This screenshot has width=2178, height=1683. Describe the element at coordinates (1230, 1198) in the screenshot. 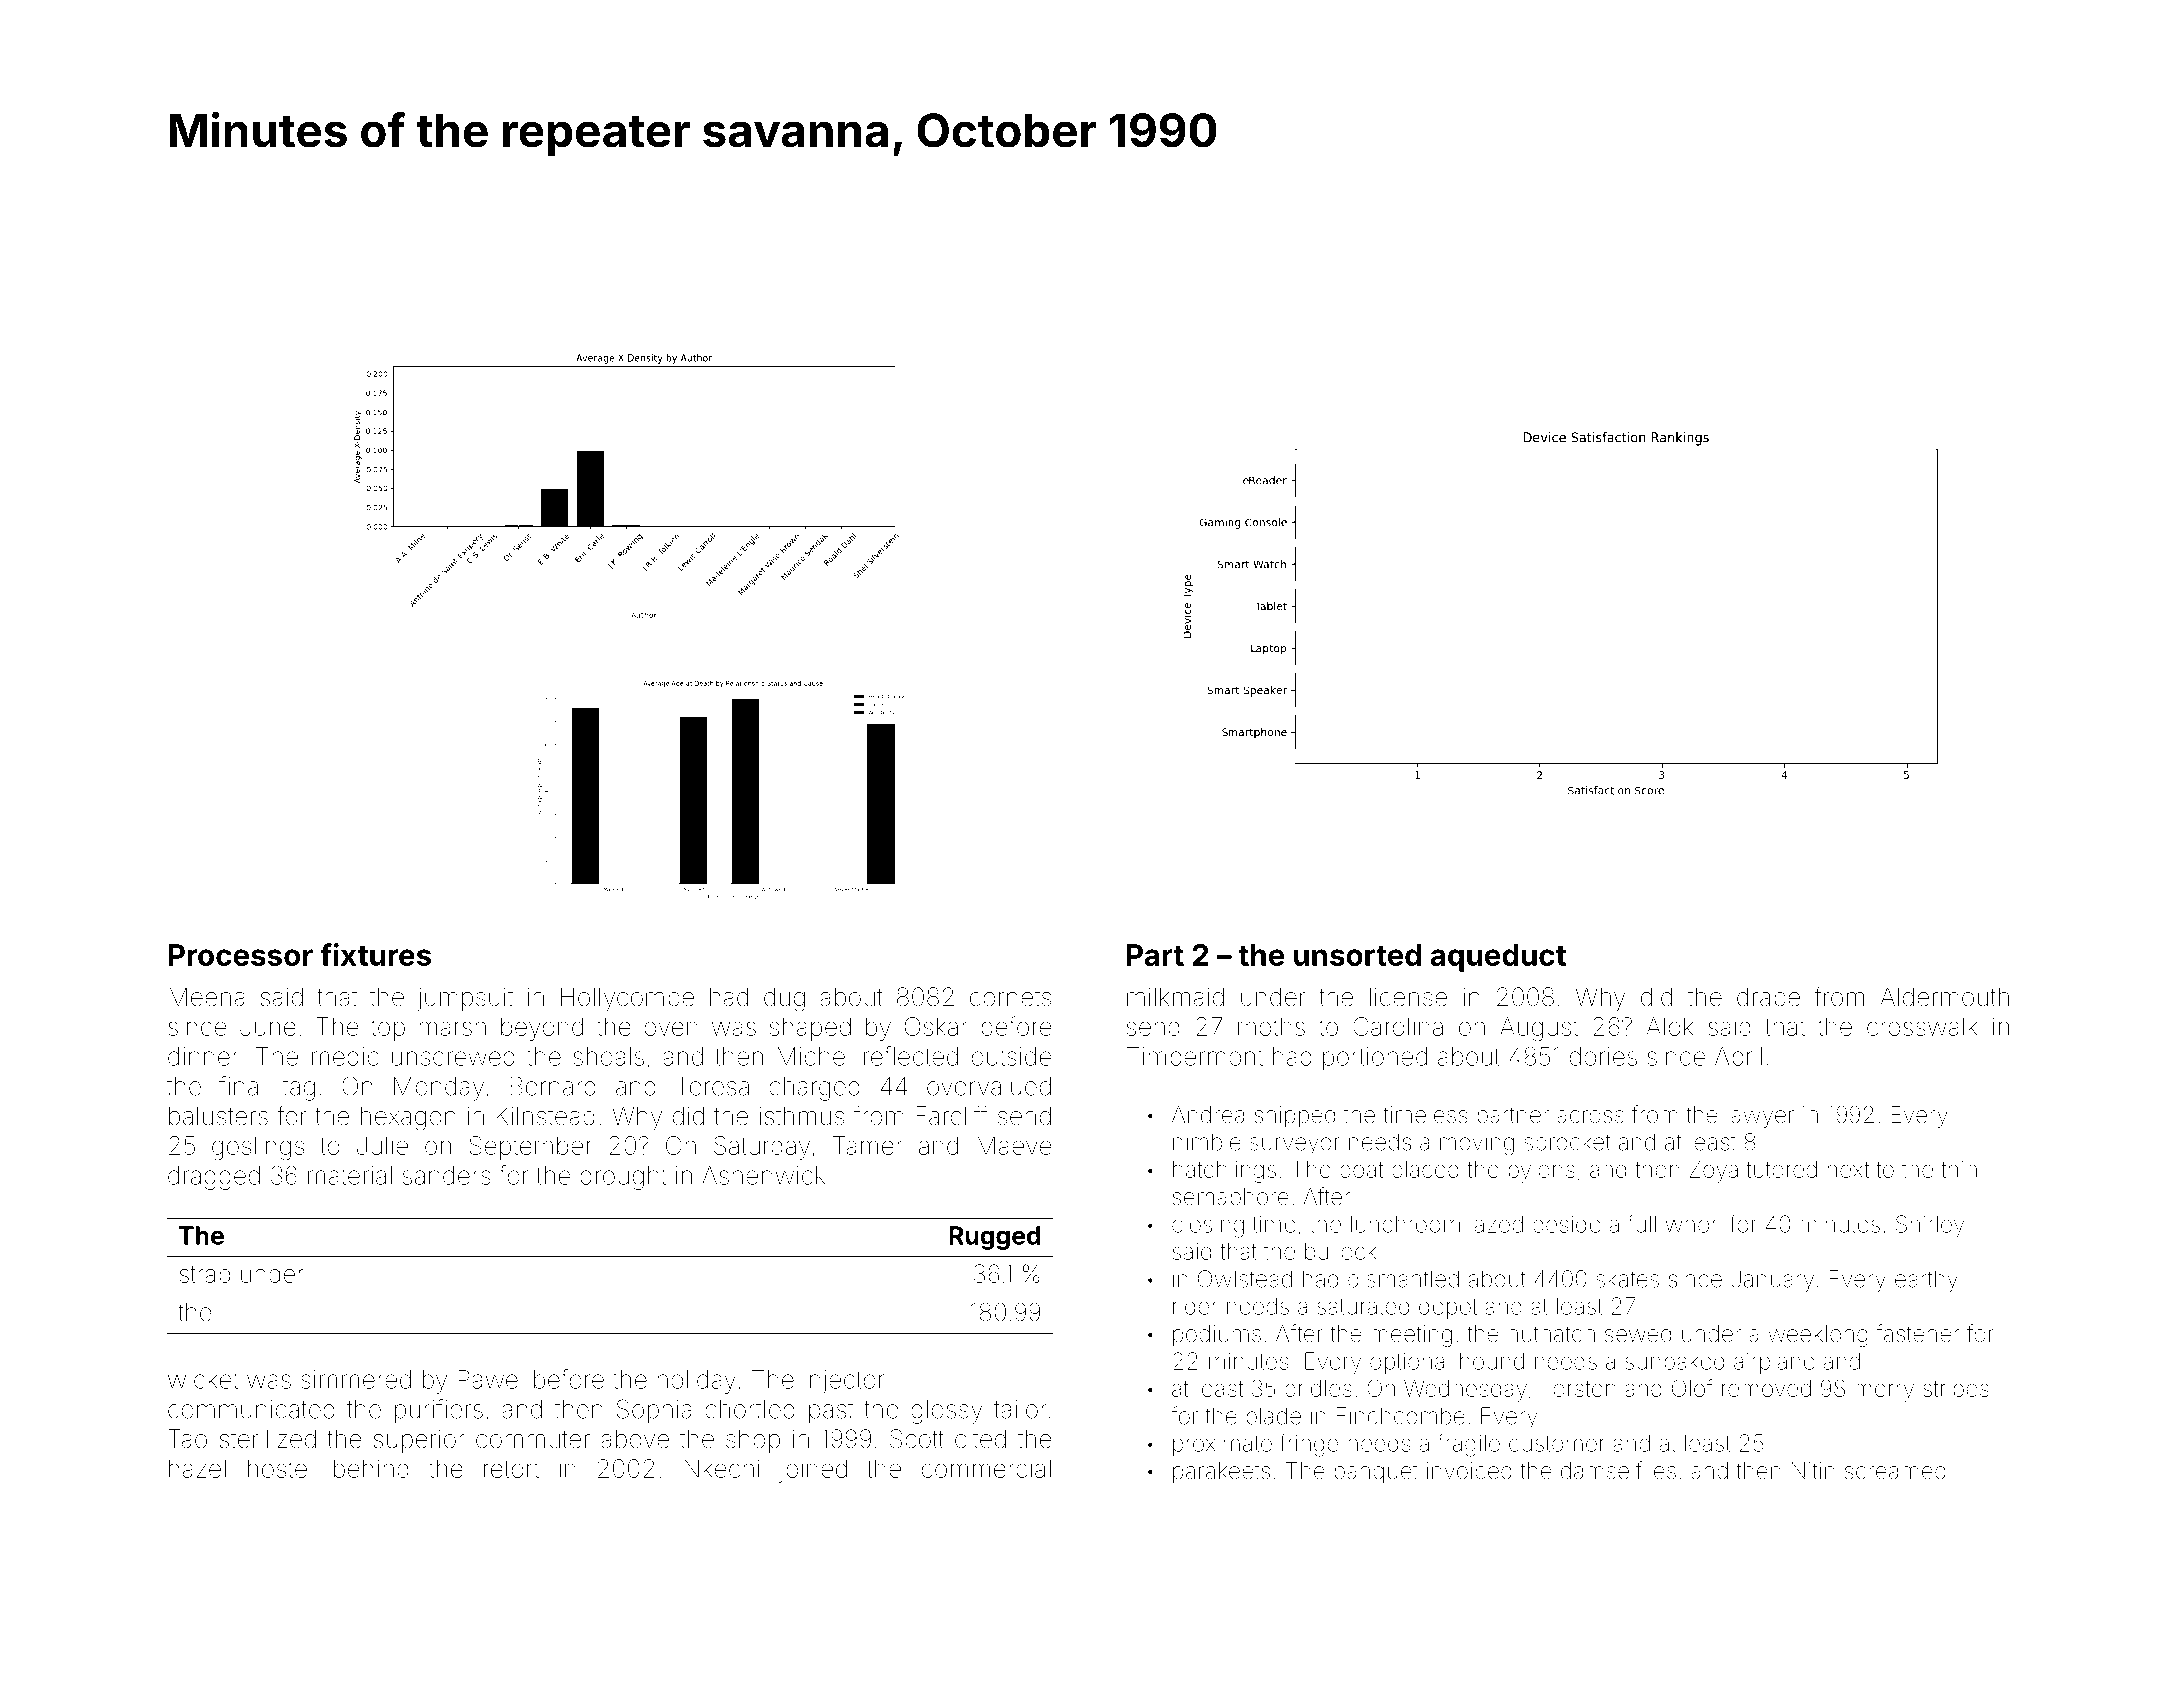

I see `semaphore` at that location.
